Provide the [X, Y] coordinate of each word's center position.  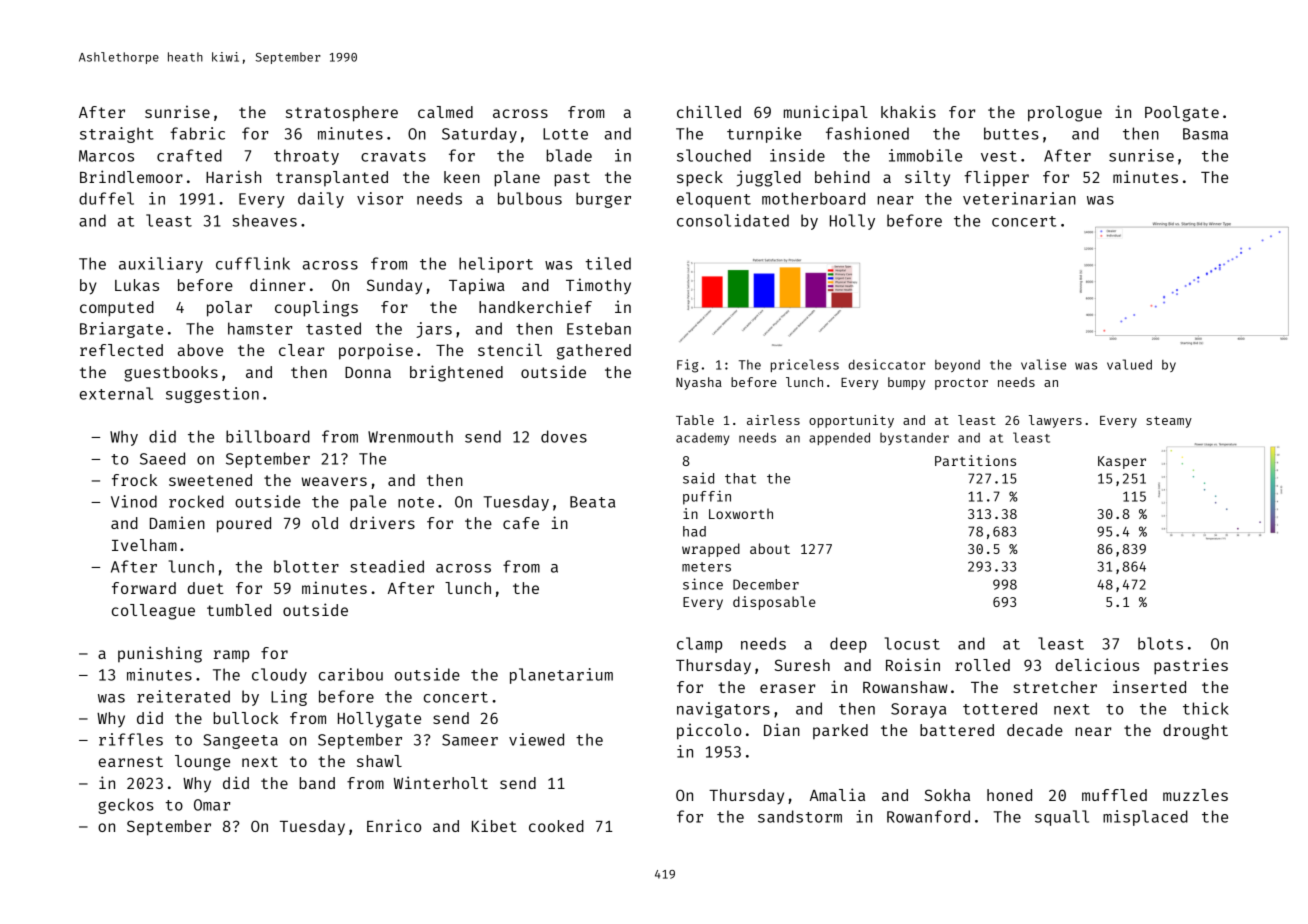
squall [1062, 818]
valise [1043, 364]
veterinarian [1019, 198]
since [703, 584]
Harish [233, 176]
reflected [121, 350]
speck [700, 179]
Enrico [394, 825]
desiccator [886, 364]
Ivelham [144, 545]
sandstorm [800, 816]
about [770, 548]
